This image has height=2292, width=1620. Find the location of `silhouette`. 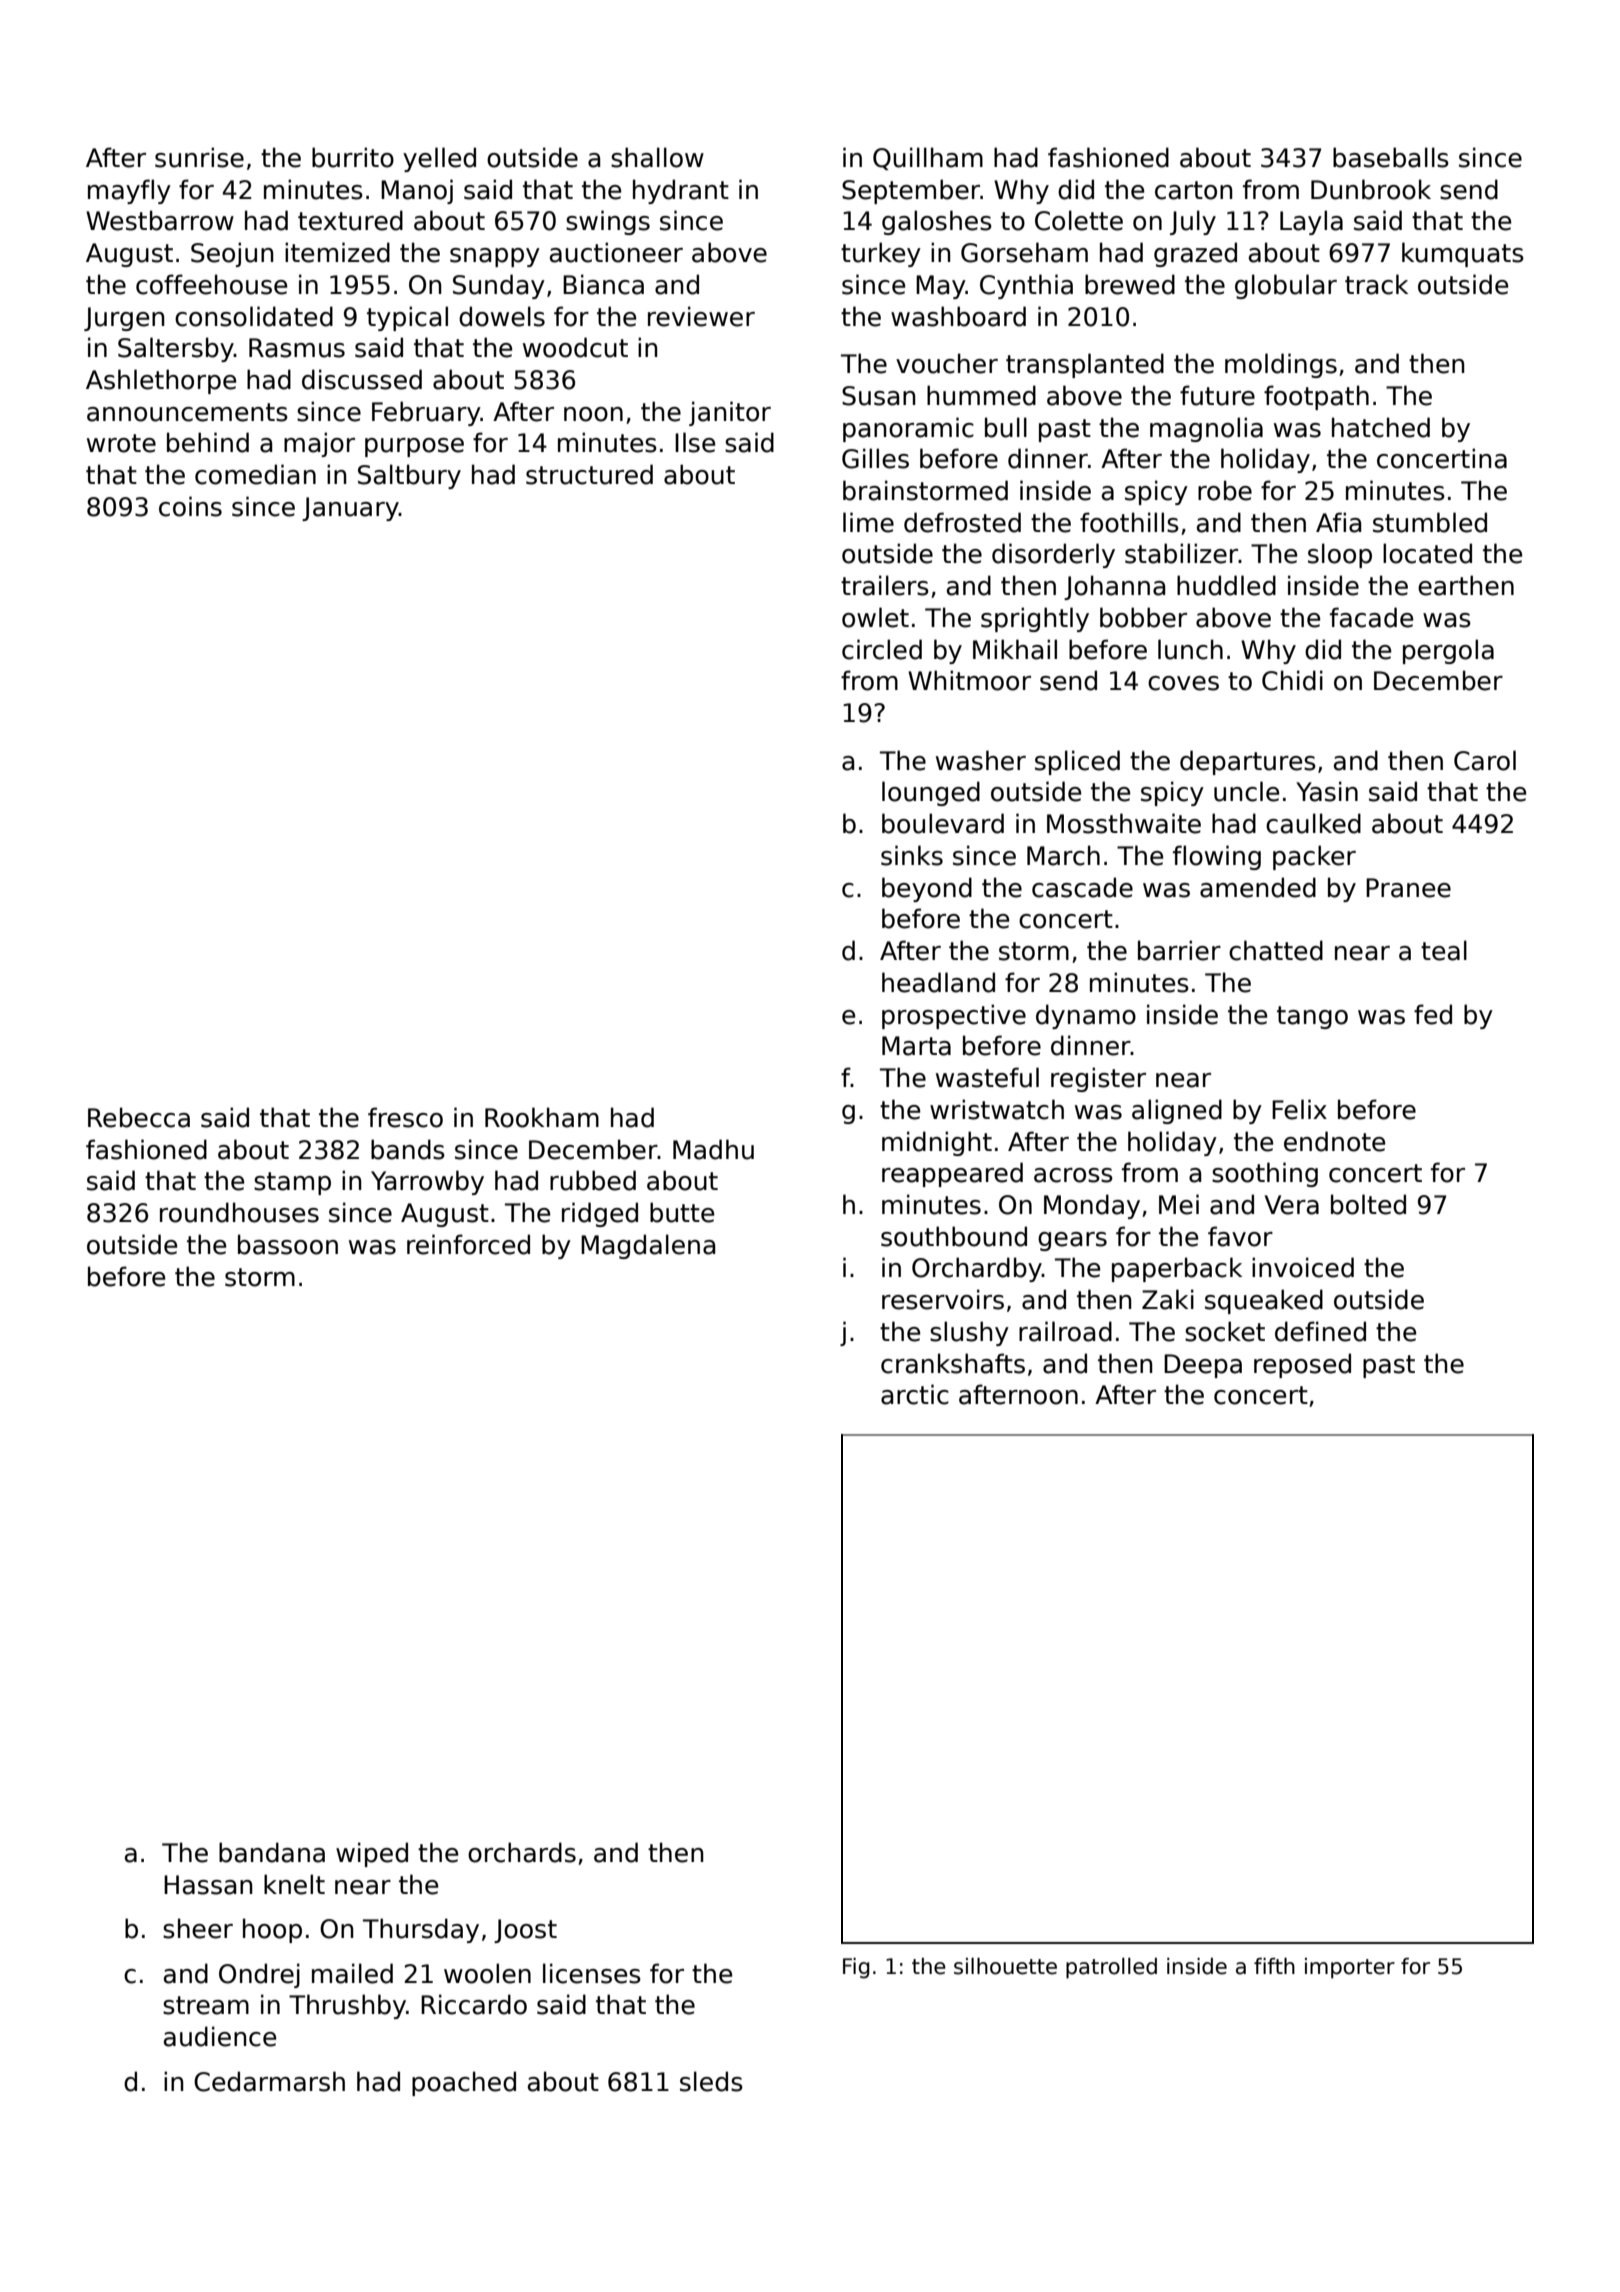

silhouette is located at coordinates (1005, 1966).
